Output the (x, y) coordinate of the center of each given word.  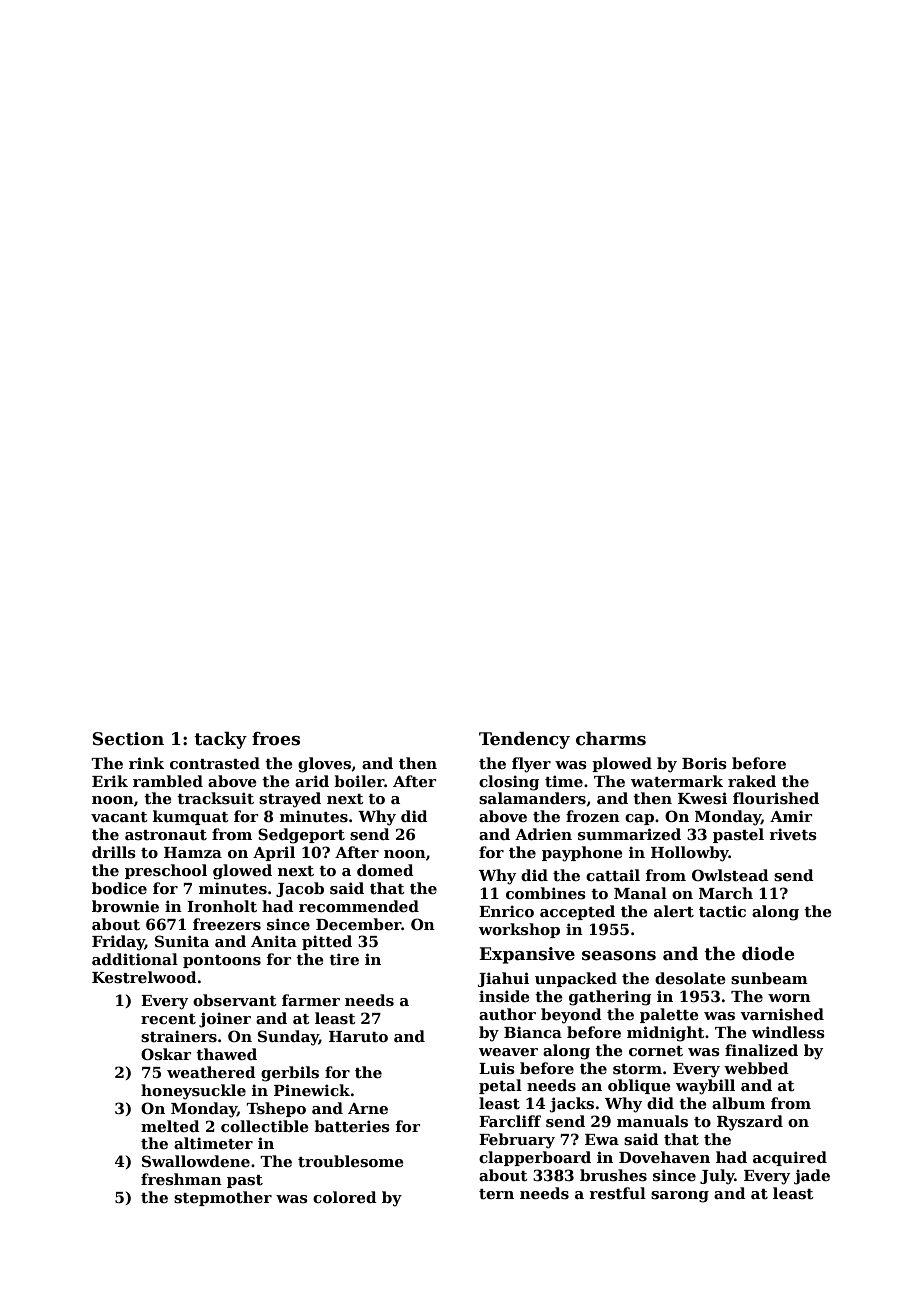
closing (509, 783)
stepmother (223, 1198)
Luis (497, 1068)
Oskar (166, 1054)
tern (496, 1194)
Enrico (506, 911)
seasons (619, 956)
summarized (629, 834)
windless (788, 1032)
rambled (168, 781)
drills (114, 852)
